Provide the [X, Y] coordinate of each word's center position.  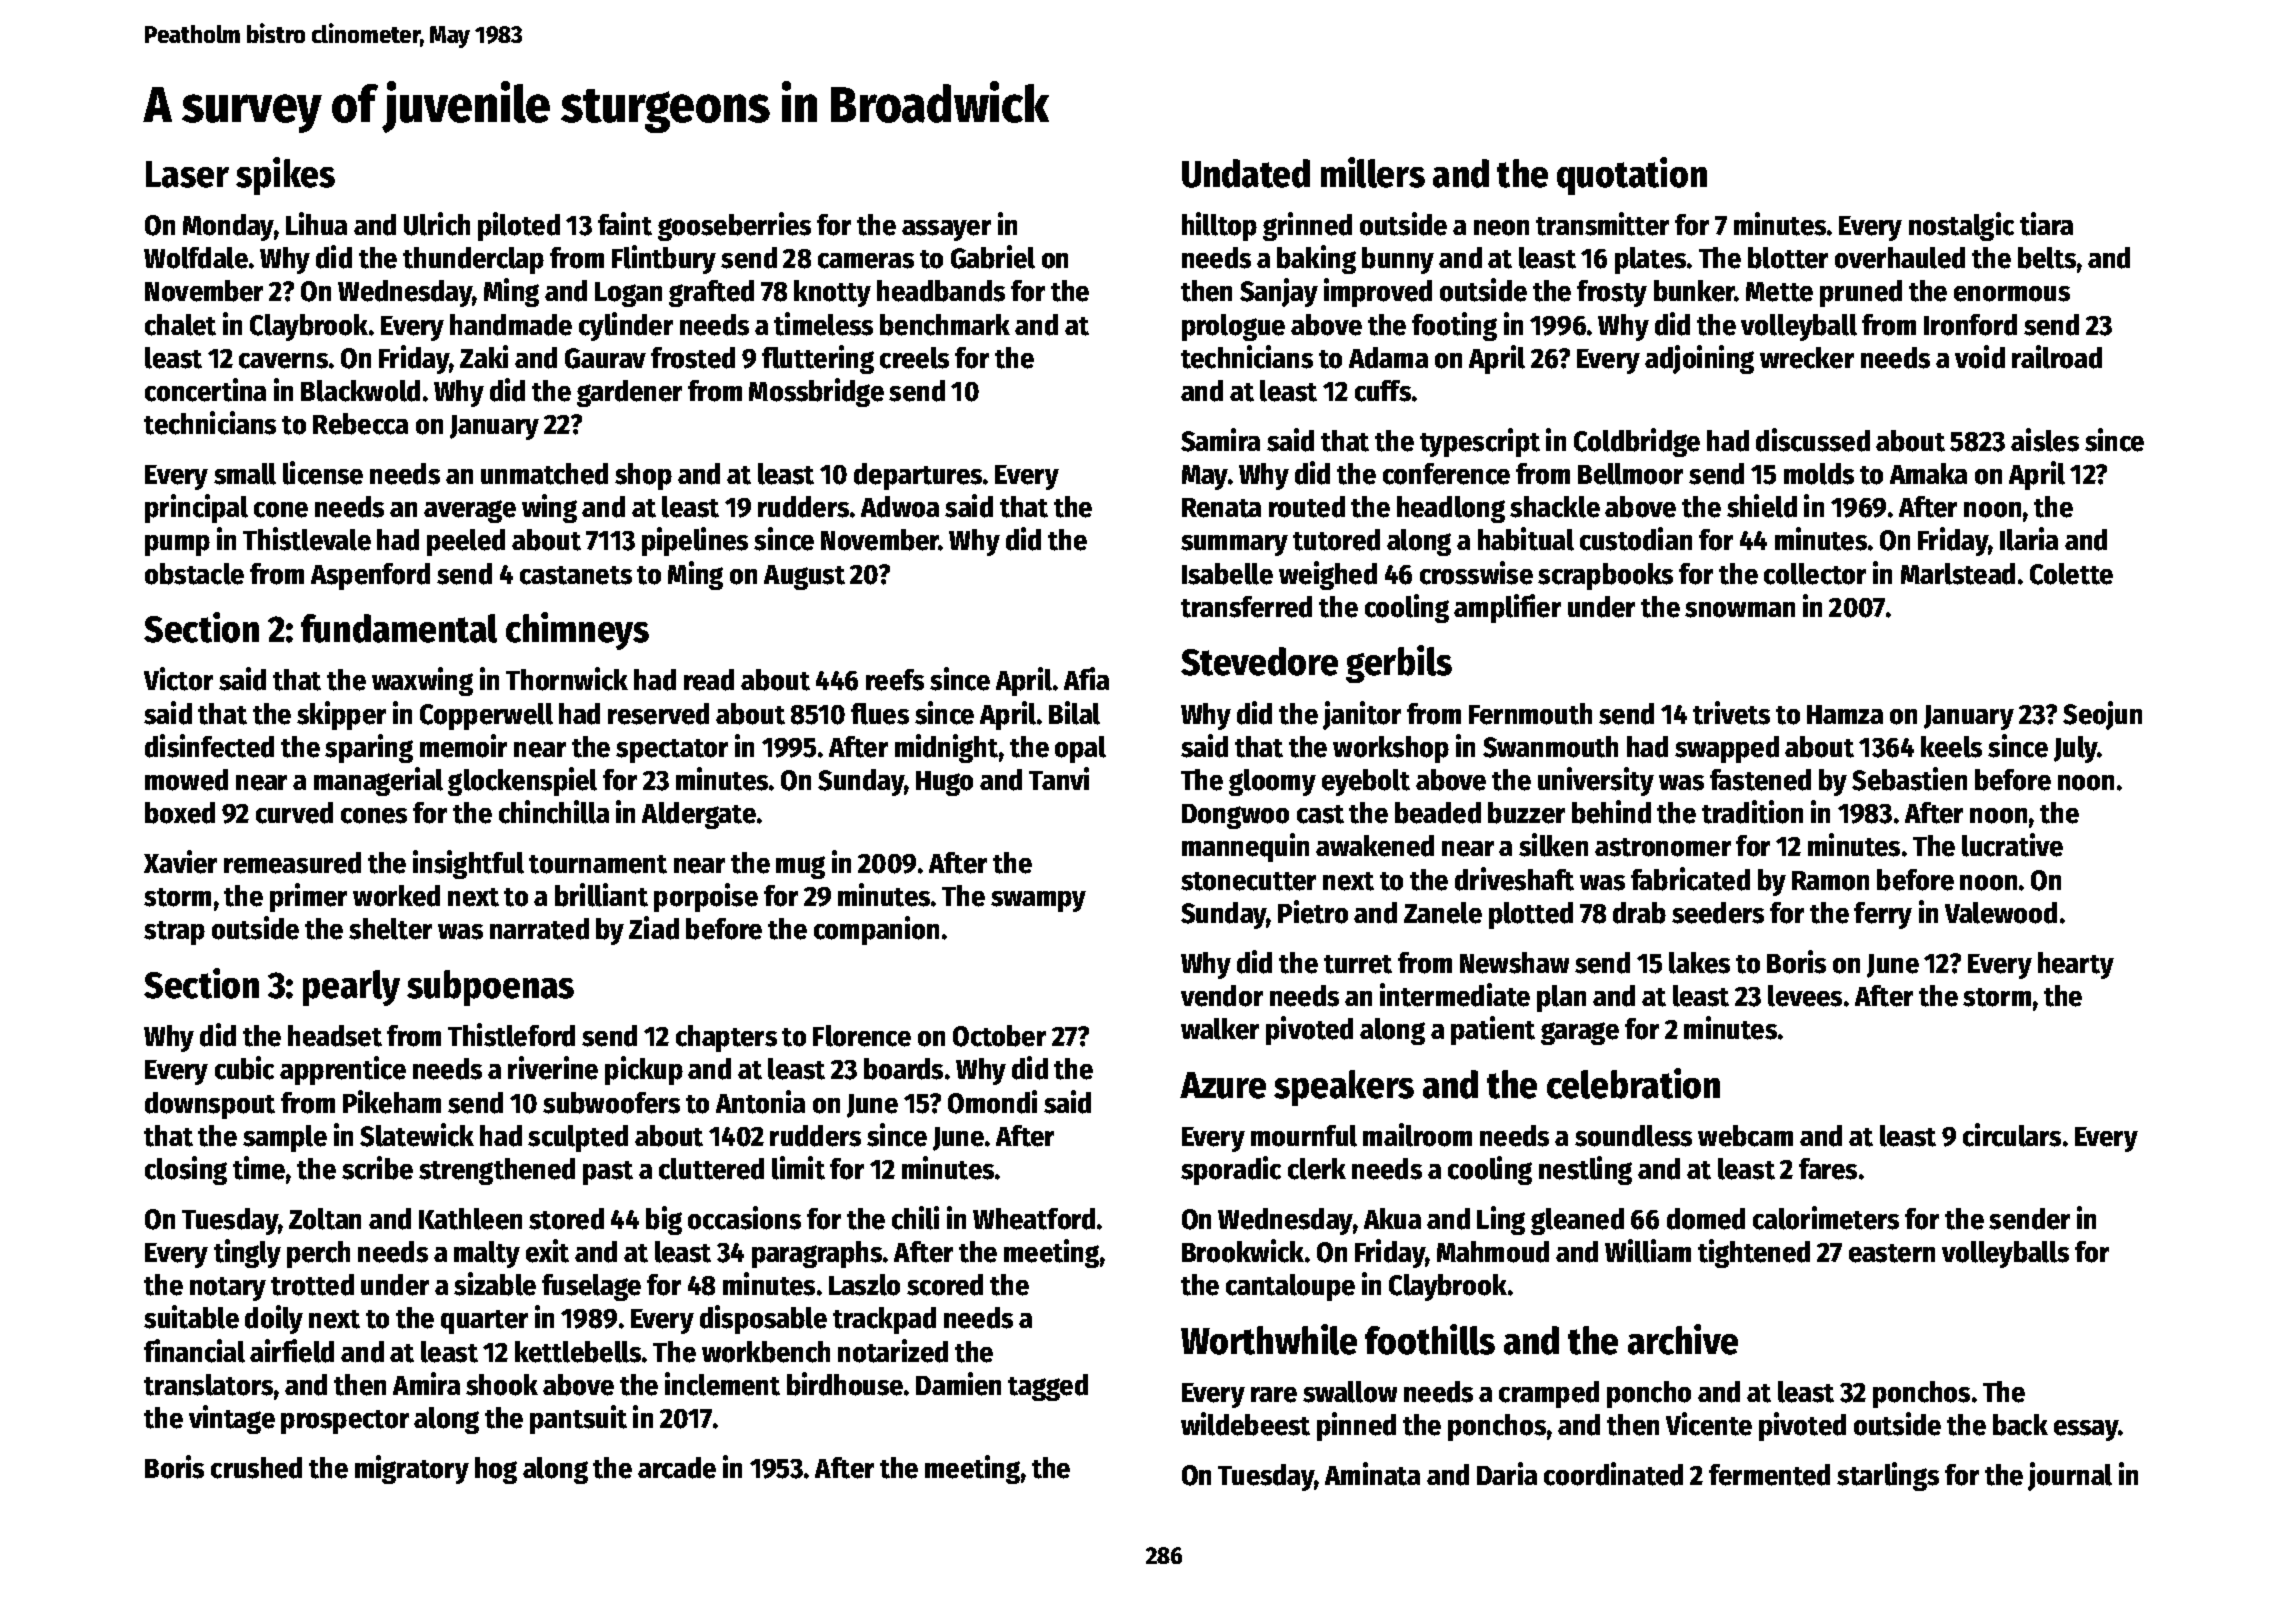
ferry [1883, 915]
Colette [2071, 574]
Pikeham [392, 1102]
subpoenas [490, 988]
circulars [2012, 1135]
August [804, 577]
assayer [946, 230]
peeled [466, 542]
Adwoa [900, 507]
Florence [862, 1036]
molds [1819, 474]
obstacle [194, 574]
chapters [726, 1038]
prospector [345, 1422]
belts [2047, 258]
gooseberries [734, 226]
